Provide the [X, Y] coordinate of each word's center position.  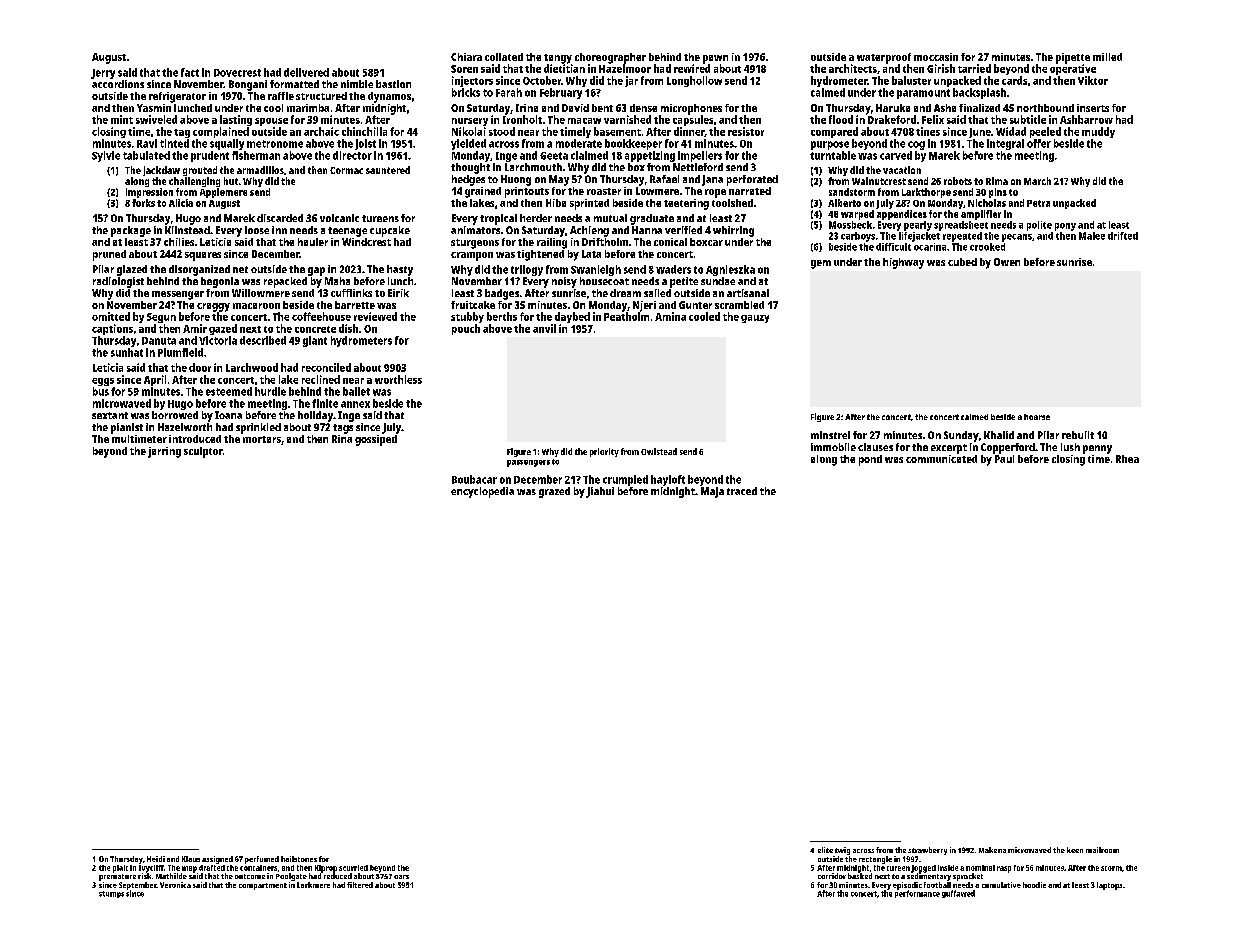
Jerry [103, 74]
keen [1075, 850]
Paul [1004, 459]
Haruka [893, 108]
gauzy [755, 319]
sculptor [203, 452]
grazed [554, 492]
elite [825, 850]
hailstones [299, 859]
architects [853, 68]
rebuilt [1078, 435]
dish [348, 328]
